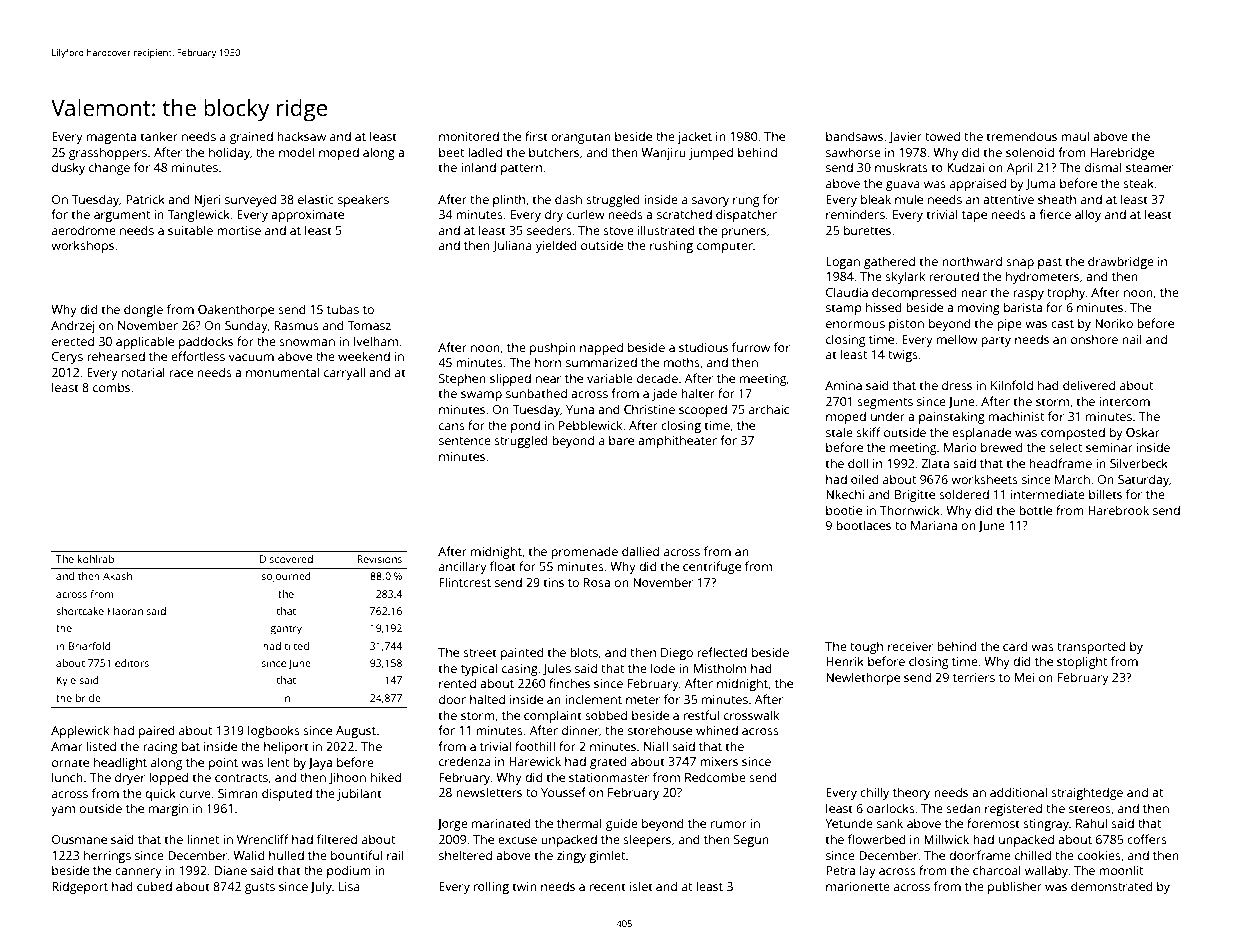  I want to click on centrifuge, so click(712, 567).
